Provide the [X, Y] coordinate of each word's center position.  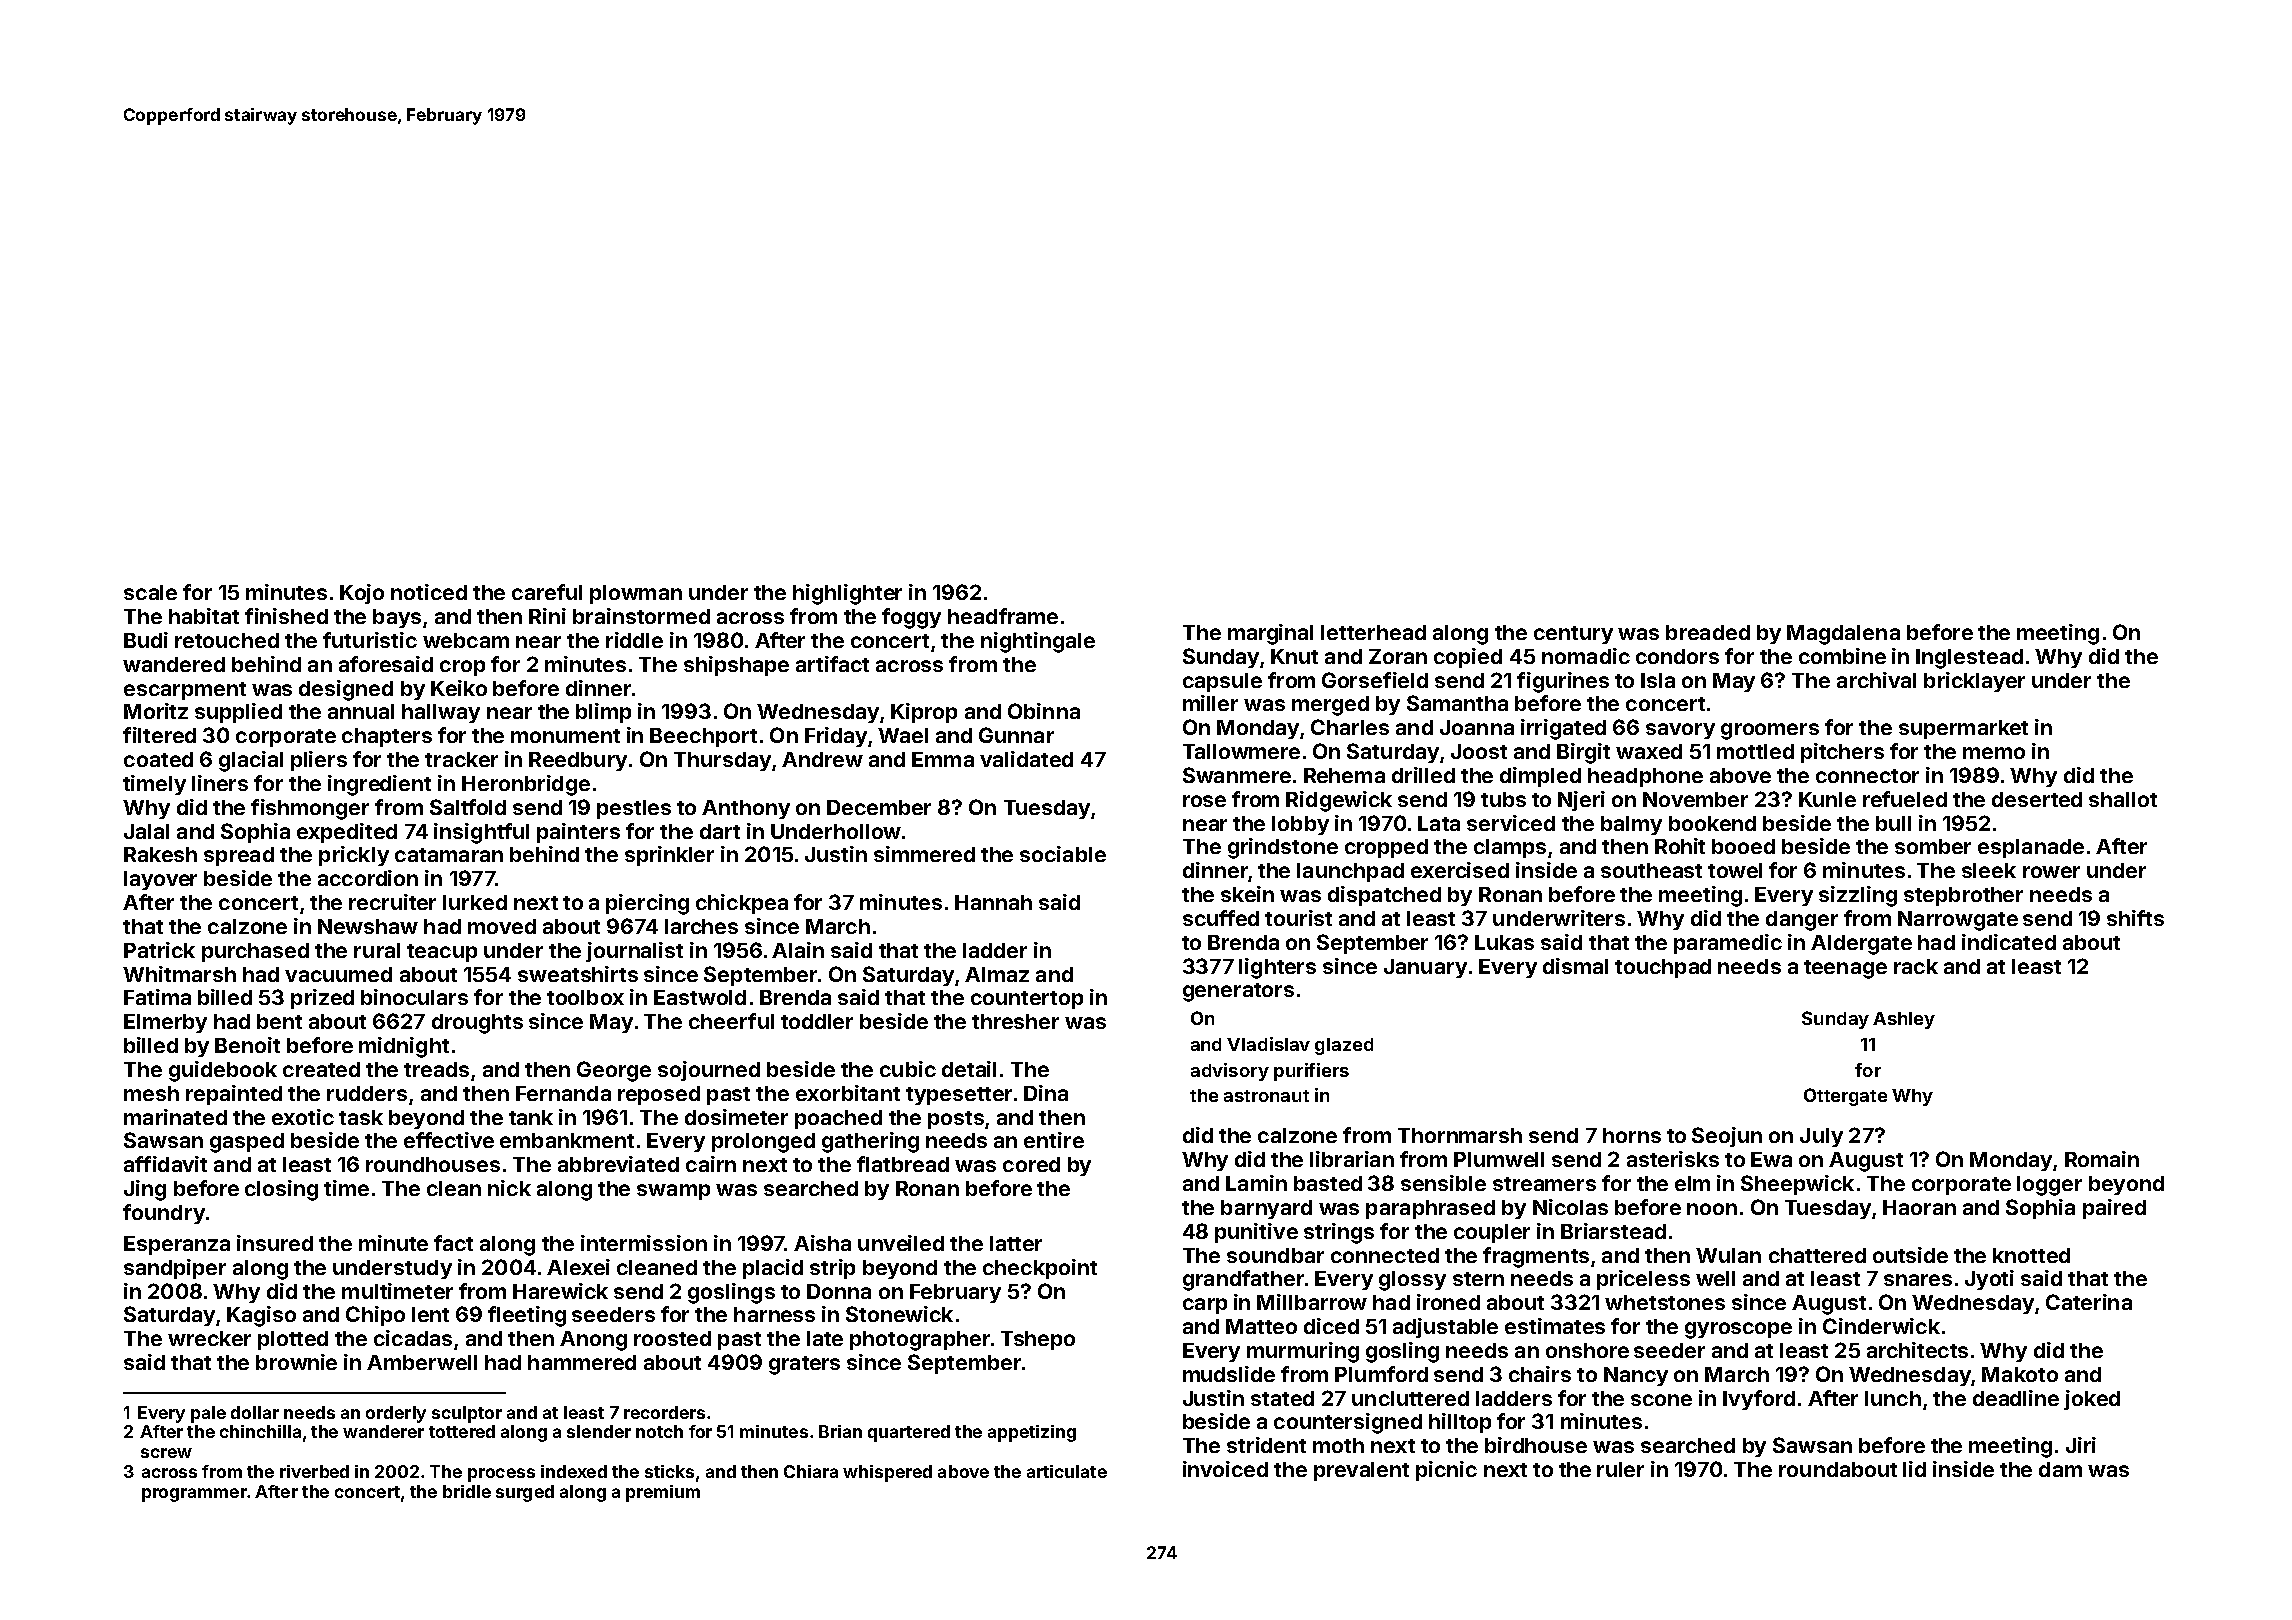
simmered [924, 854]
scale [150, 592]
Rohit [1680, 846]
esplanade [2031, 848]
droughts [477, 1024]
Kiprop [924, 713]
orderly [396, 1414]
